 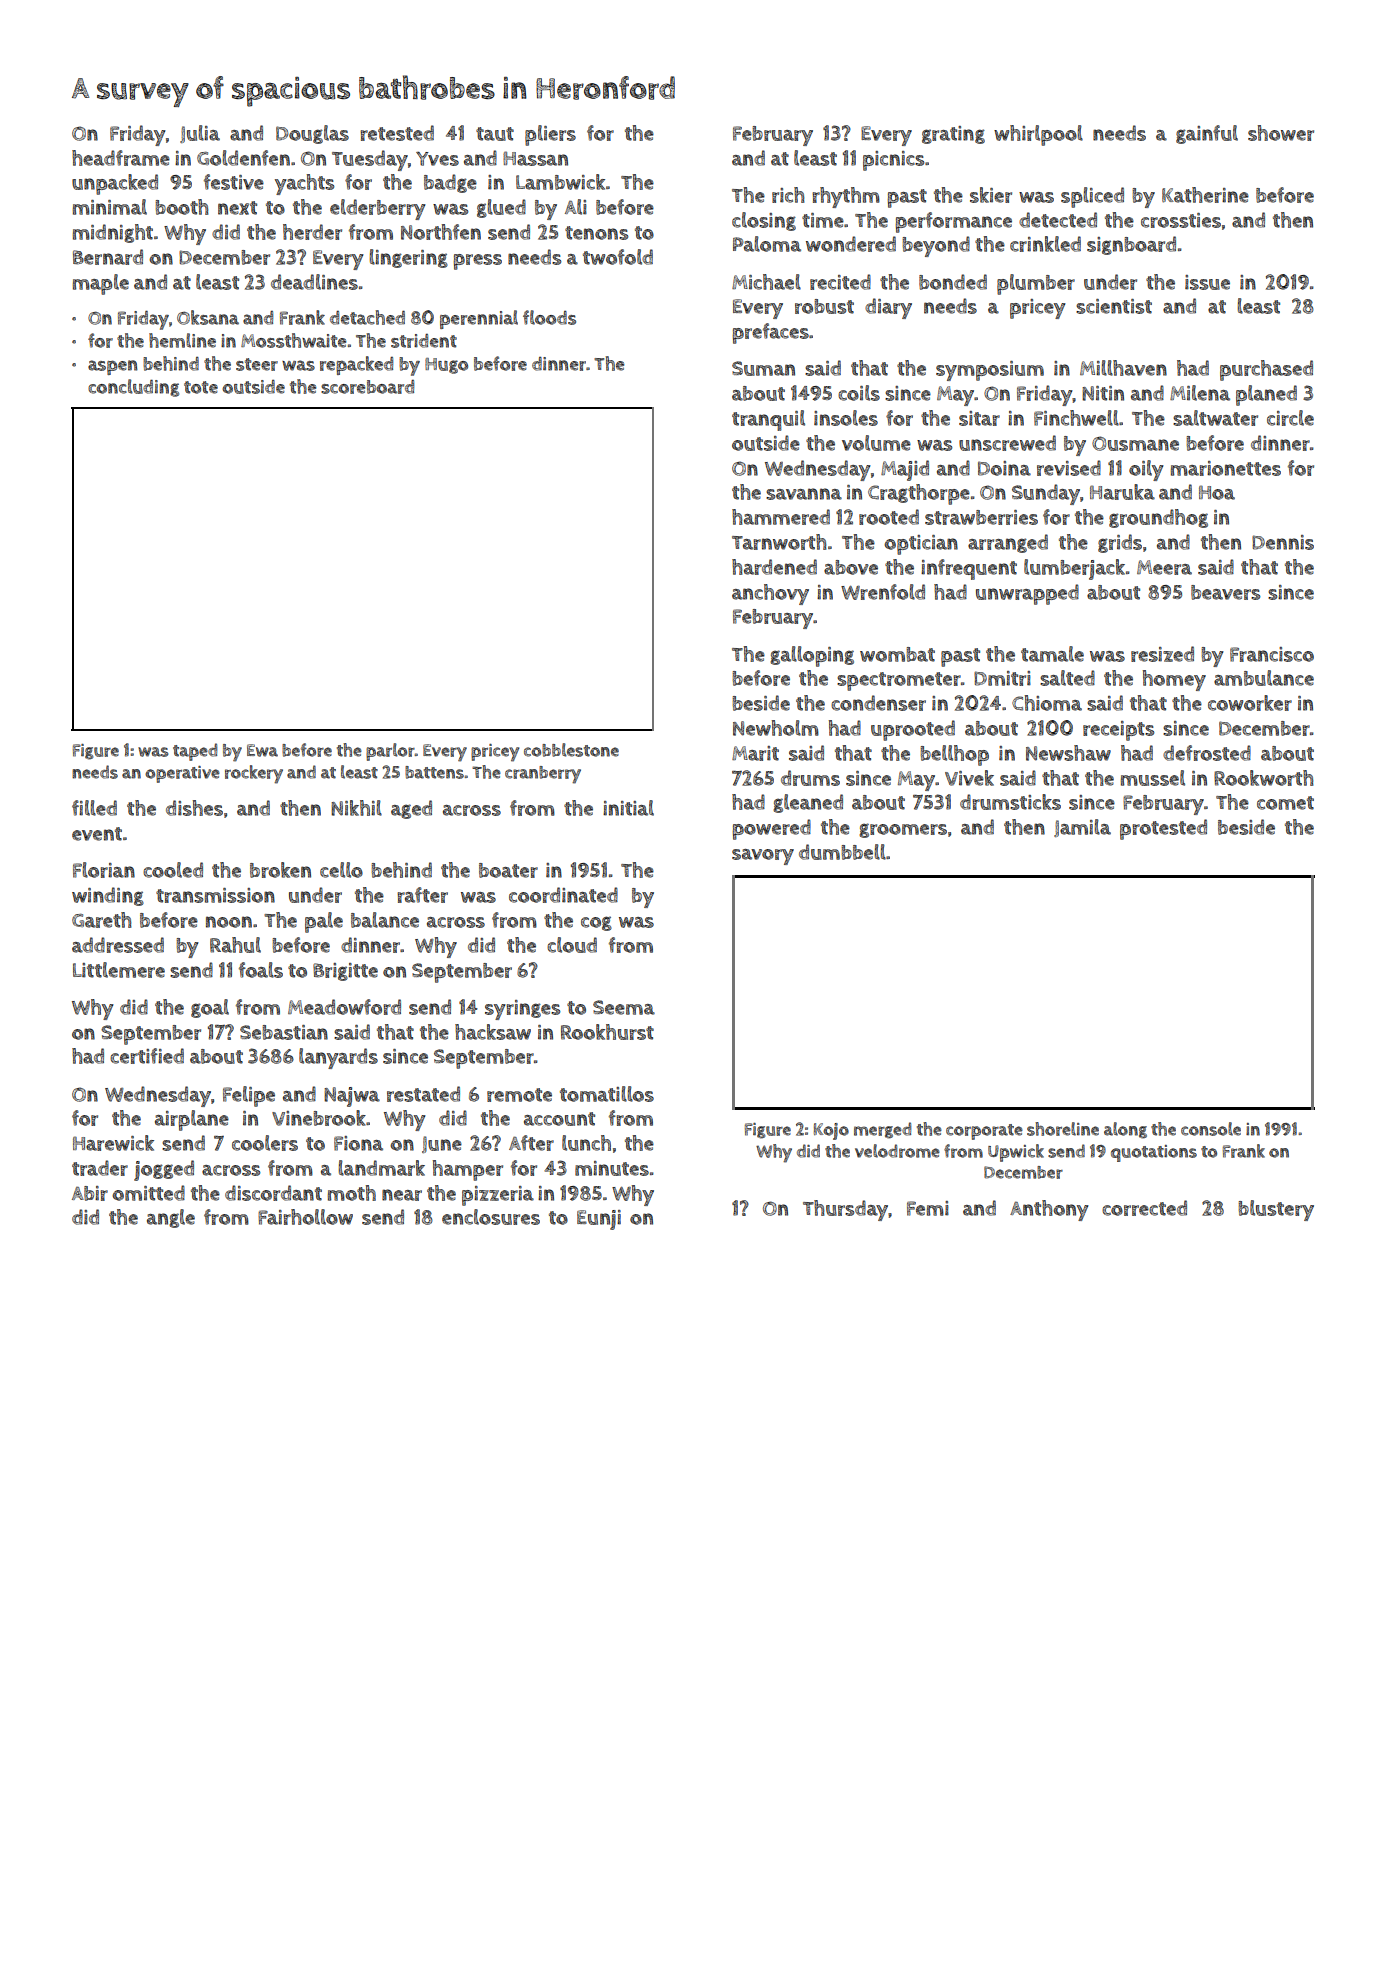 I want to click on maple, so click(x=101, y=284).
